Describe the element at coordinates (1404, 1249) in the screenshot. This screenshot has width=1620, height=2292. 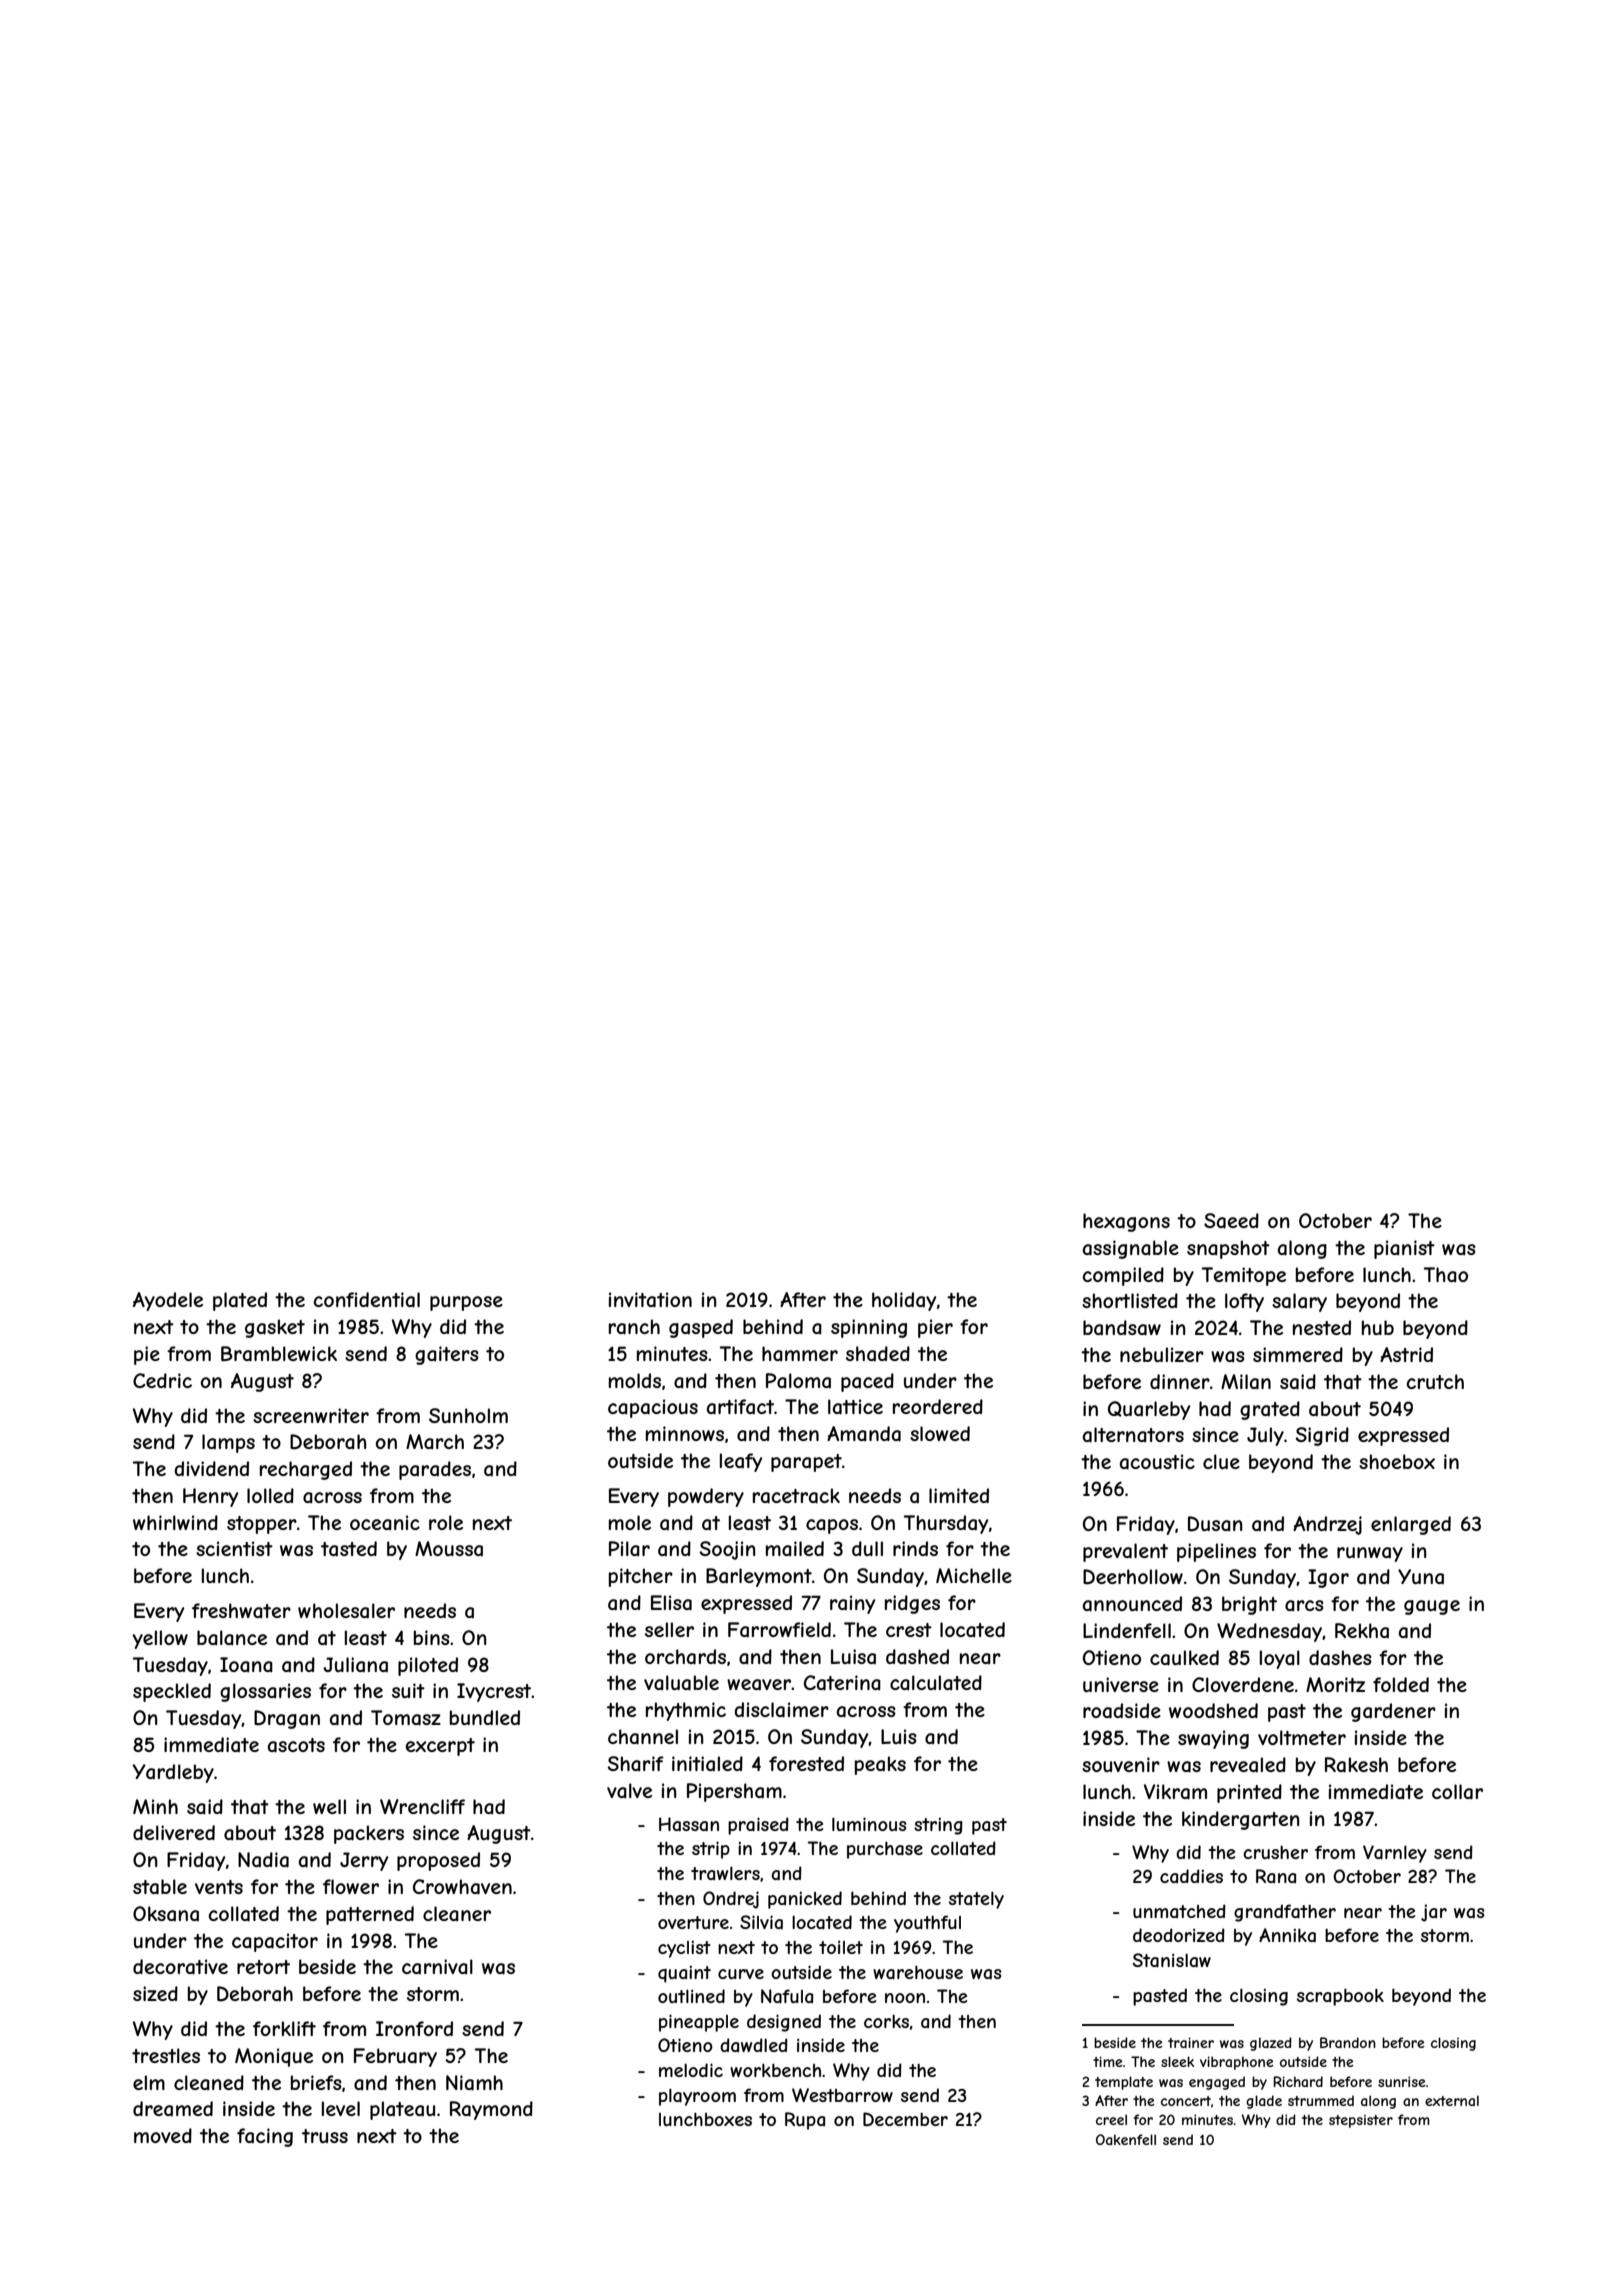
I see `pianist` at that location.
